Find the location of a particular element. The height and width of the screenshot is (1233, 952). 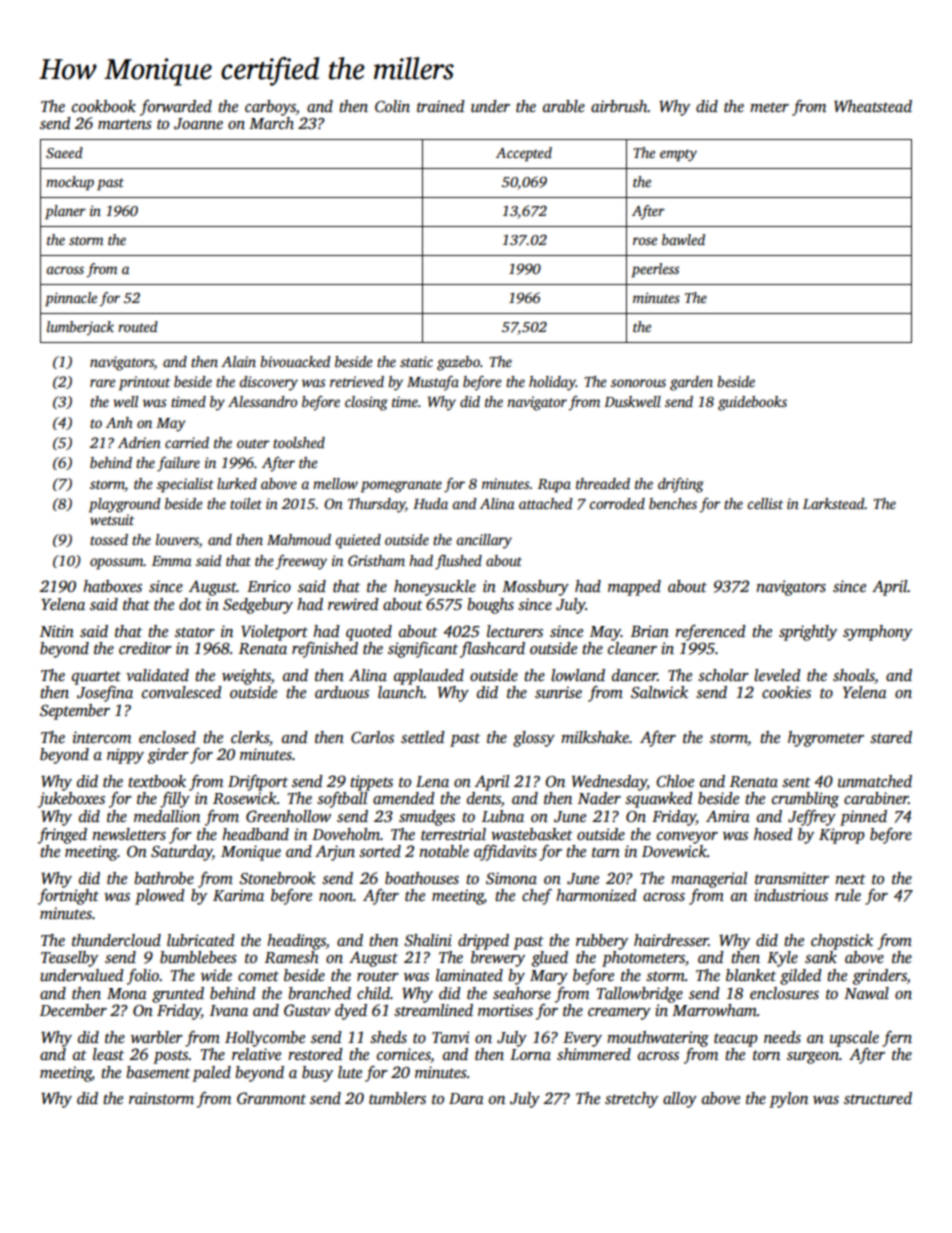

dot is located at coordinates (190, 604).
